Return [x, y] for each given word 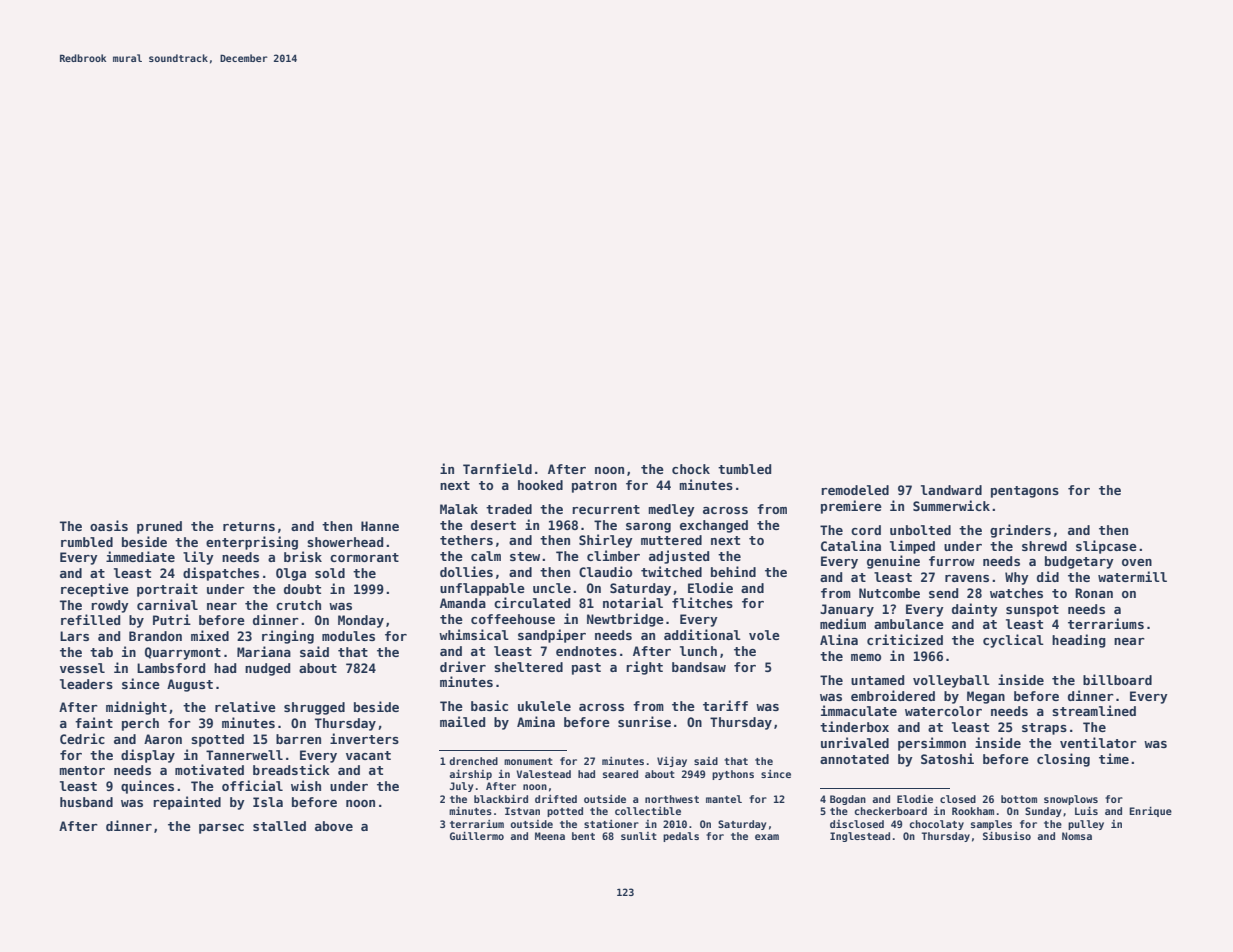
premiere [851, 507]
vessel [82, 668]
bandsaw [699, 667]
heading [1079, 641]
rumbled [87, 542]
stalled [279, 826]
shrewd [1044, 546]
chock [691, 469]
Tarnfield [497, 468]
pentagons [1025, 492]
